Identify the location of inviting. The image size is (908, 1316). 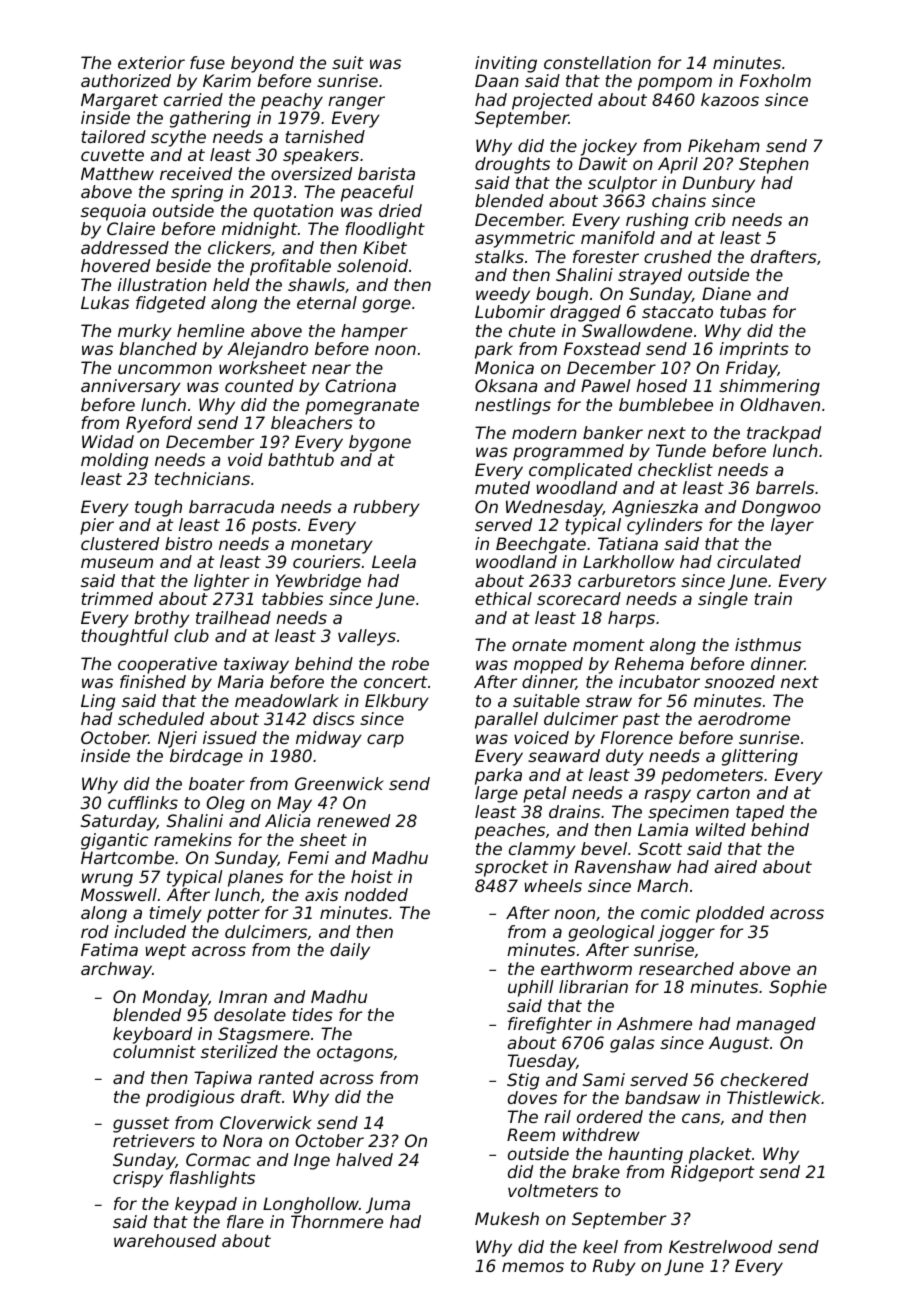
(506, 64).
